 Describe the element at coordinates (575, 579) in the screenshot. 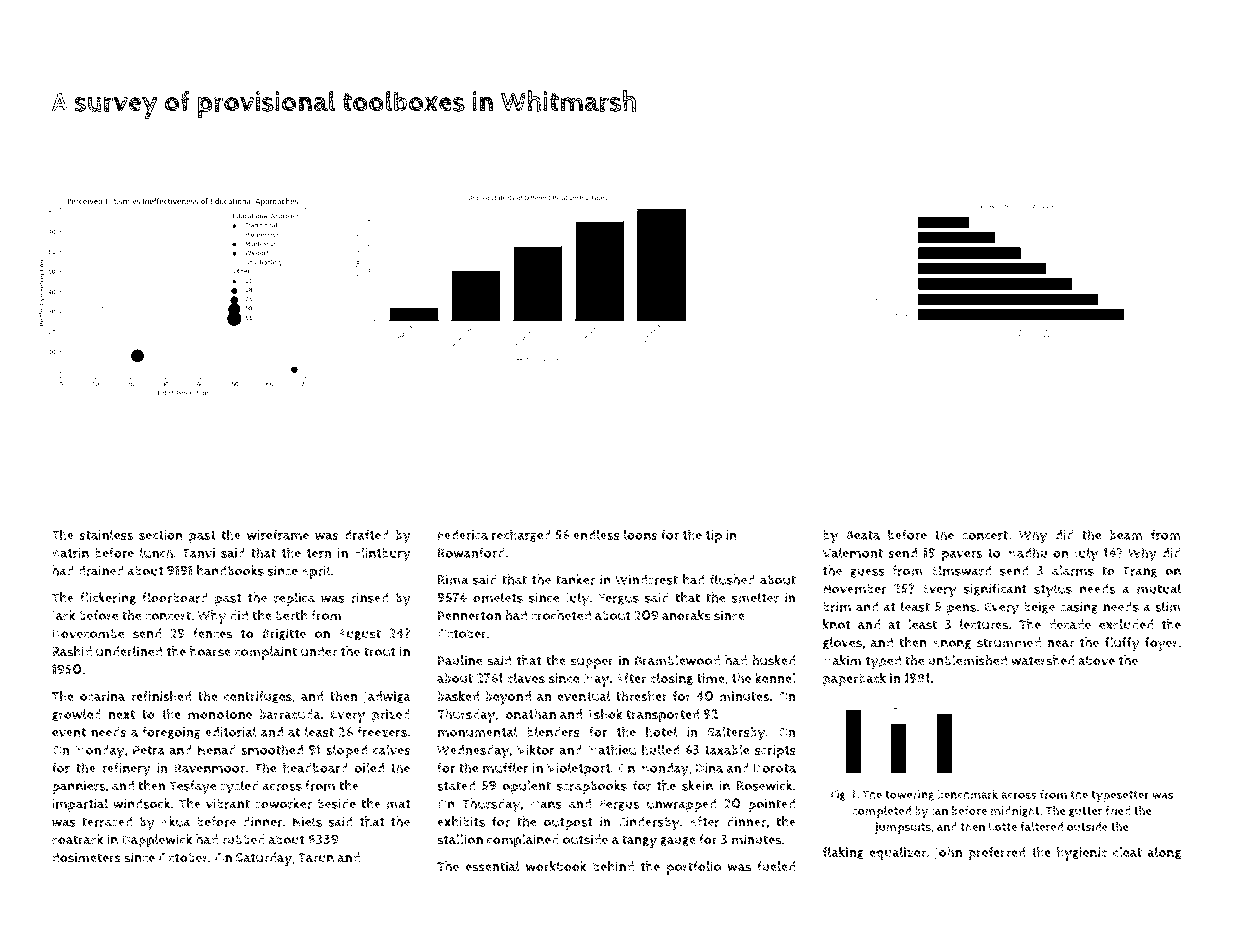

I see `tanker` at that location.
